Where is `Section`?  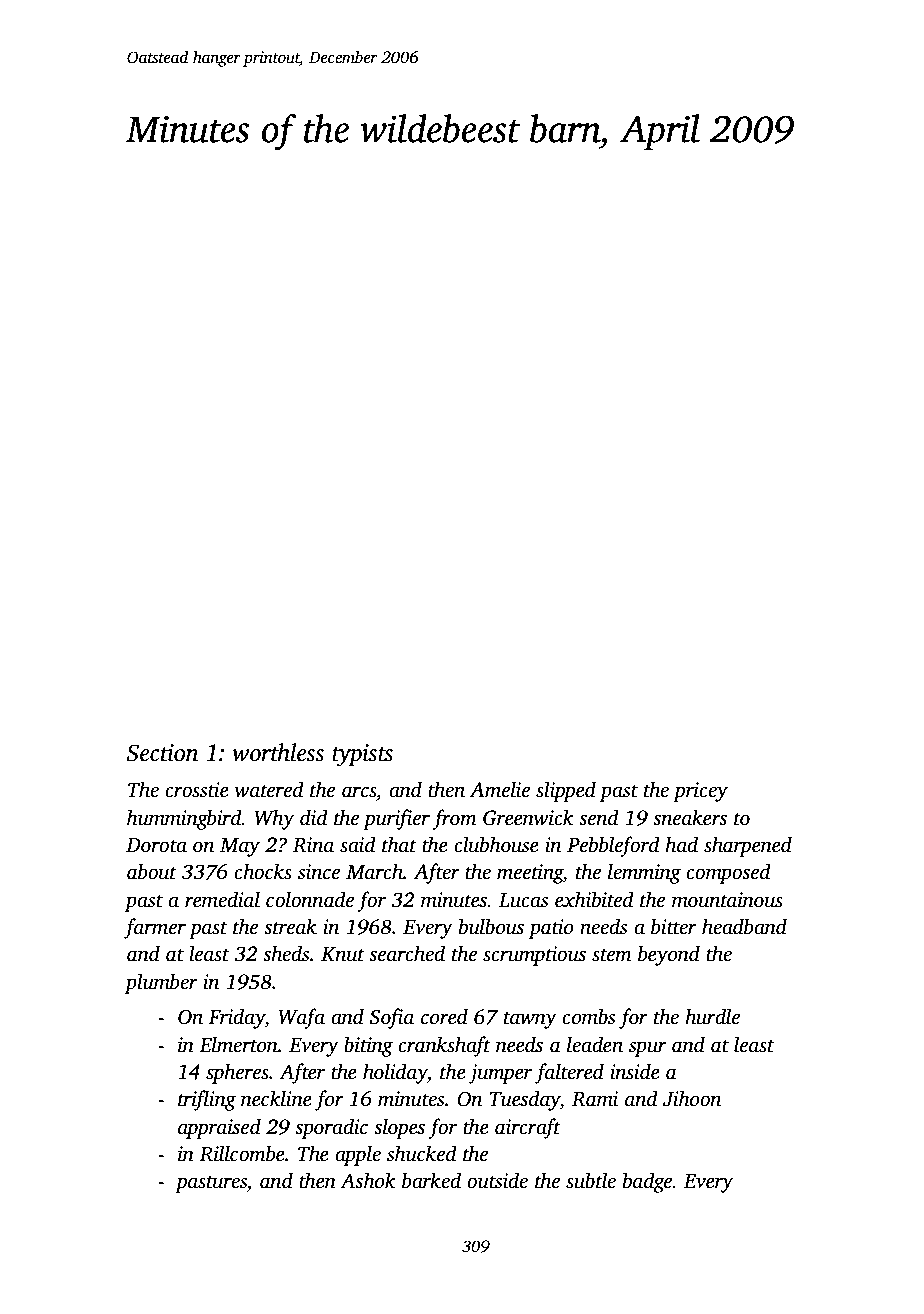 Section is located at coordinates (162, 753).
